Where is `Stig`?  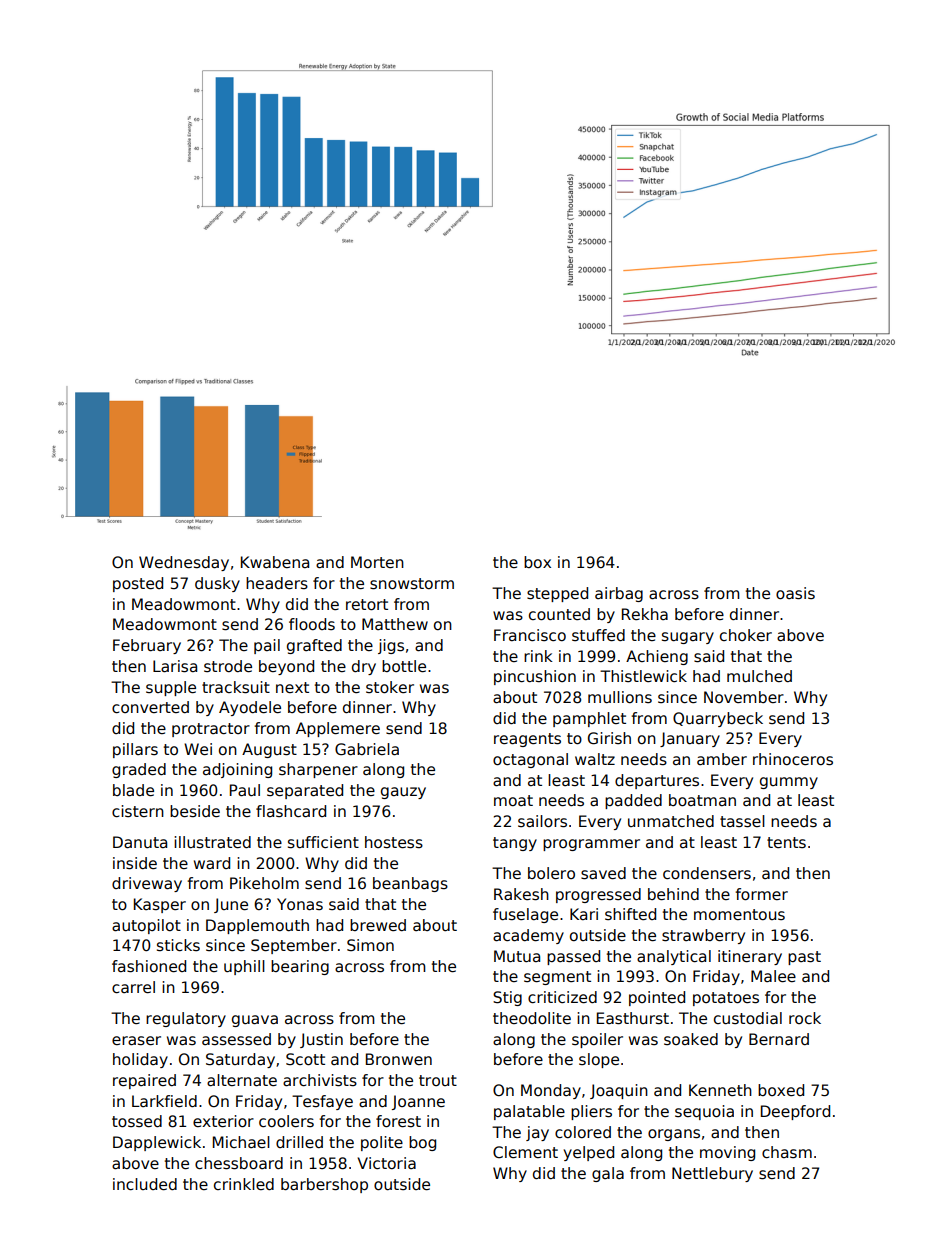 Stig is located at coordinates (507, 998).
